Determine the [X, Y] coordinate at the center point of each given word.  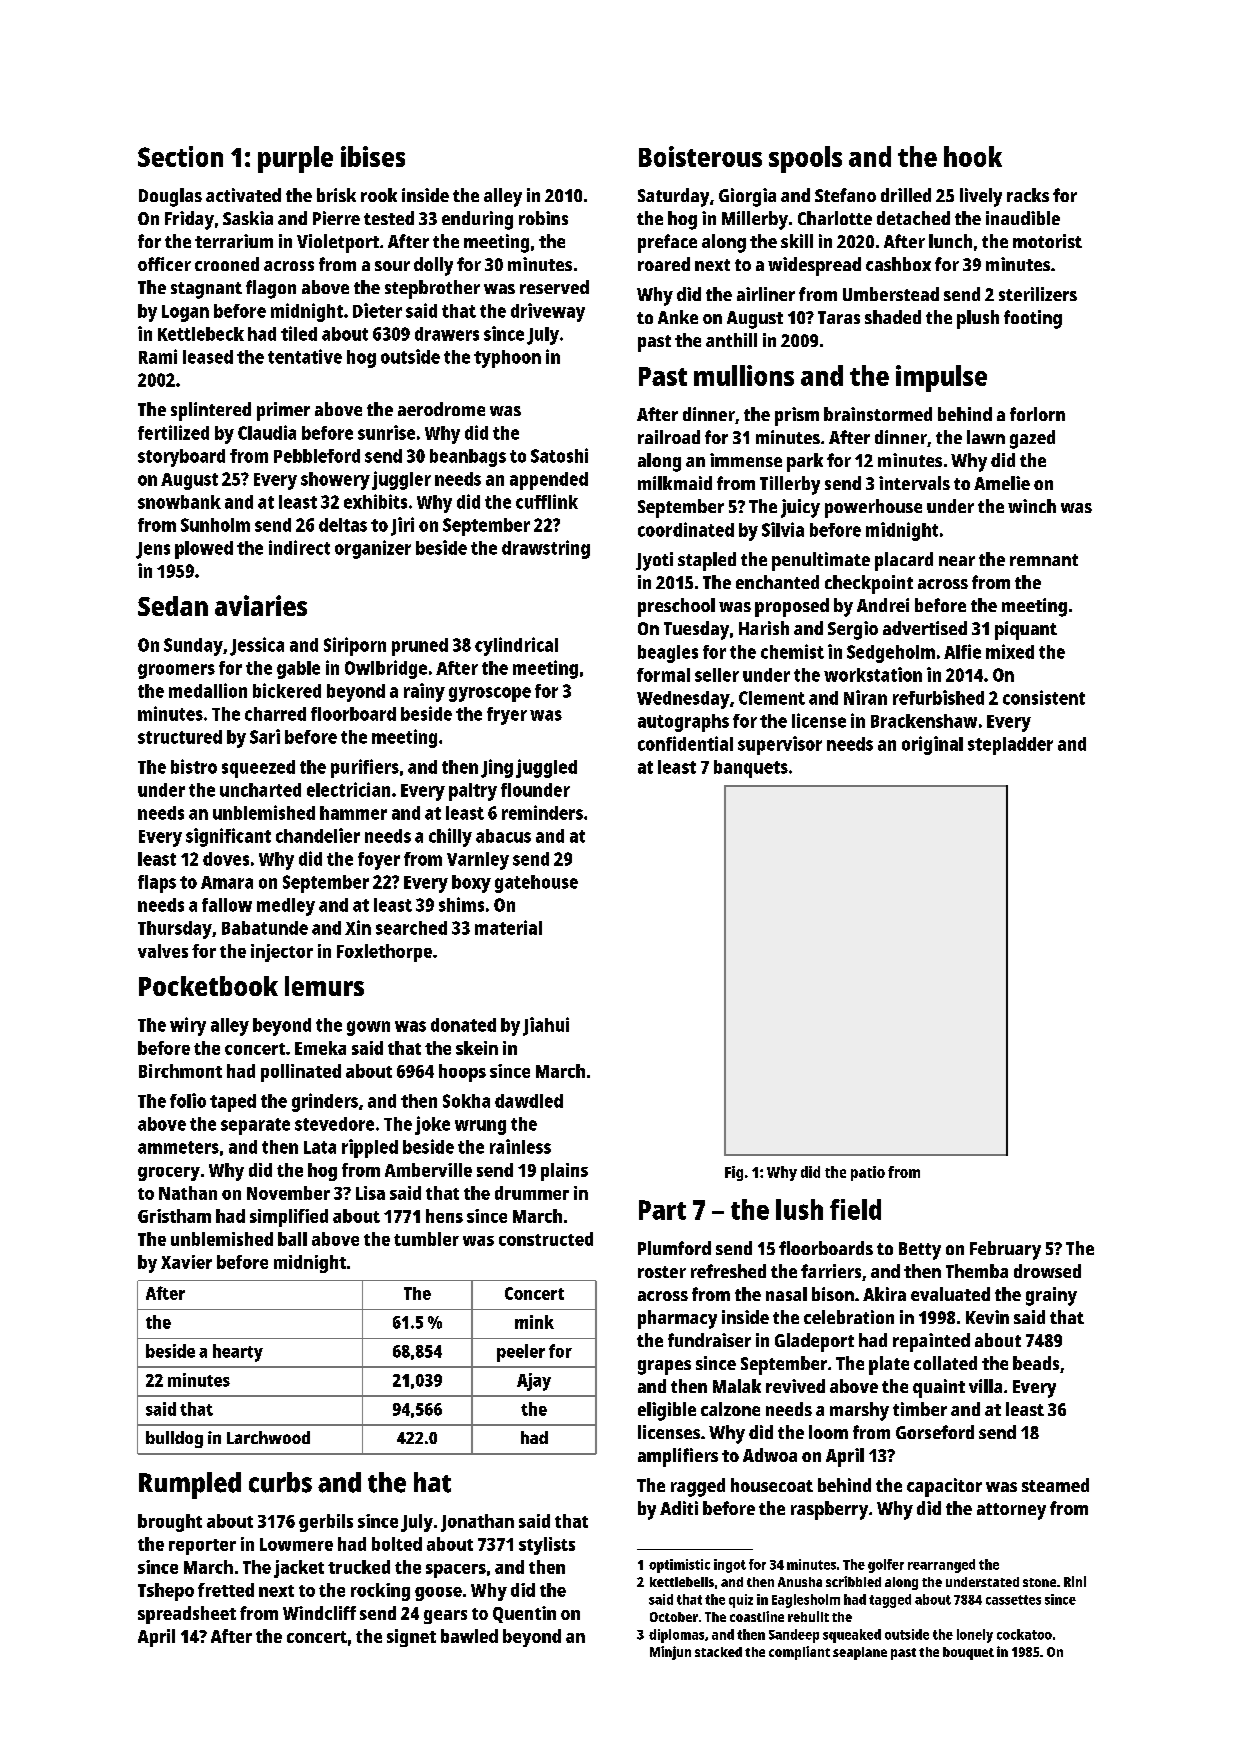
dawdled [529, 1101]
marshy [859, 1411]
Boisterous [700, 156]
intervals [914, 483]
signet [411, 1638]
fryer [507, 716]
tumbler [426, 1239]
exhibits [375, 501]
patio [868, 1173]
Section [180, 156]
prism [797, 416]
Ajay [534, 1382]
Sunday [193, 647]
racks [1028, 195]
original [932, 745]
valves [163, 951]
